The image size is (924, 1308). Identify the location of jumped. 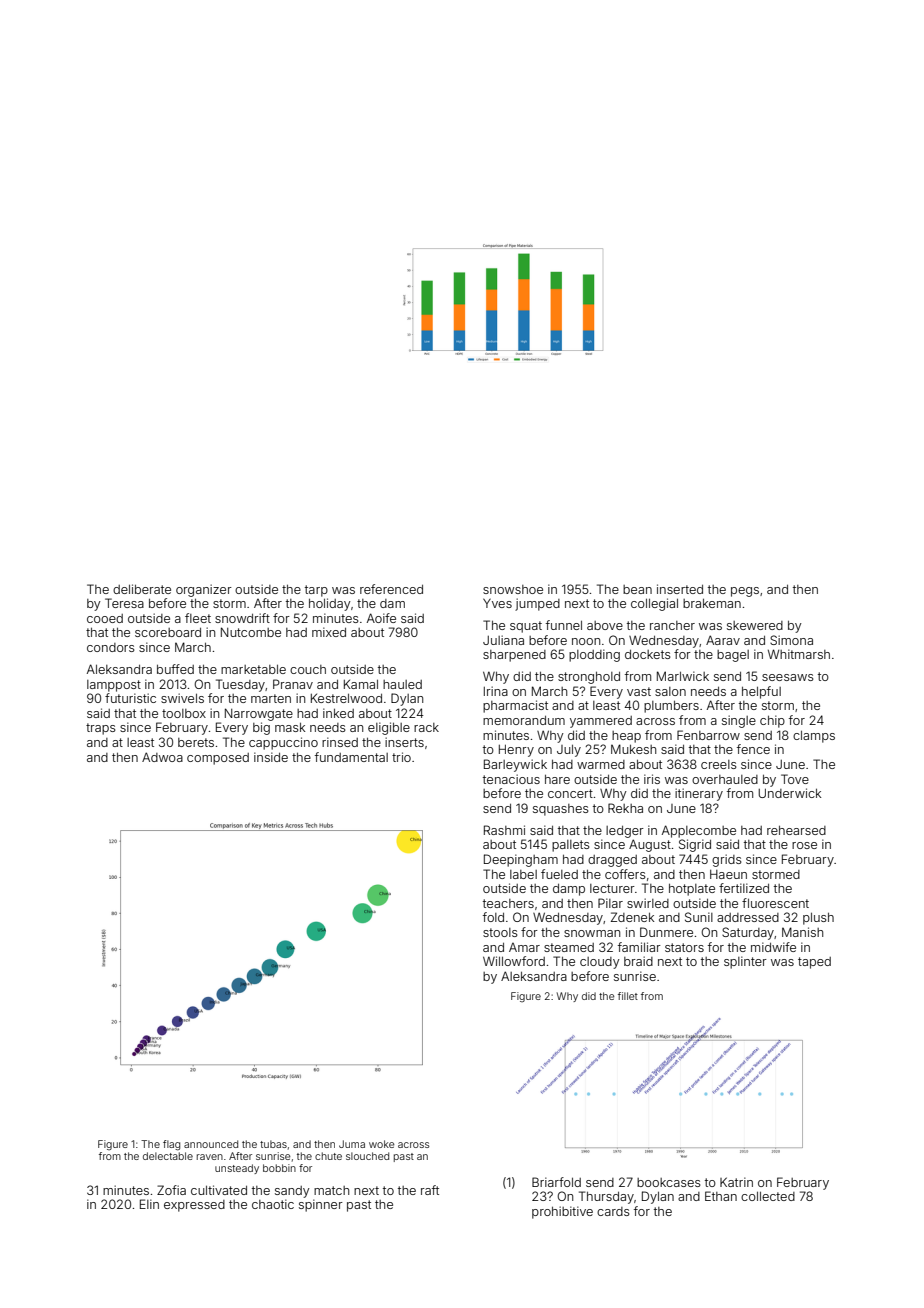
(537, 604).
